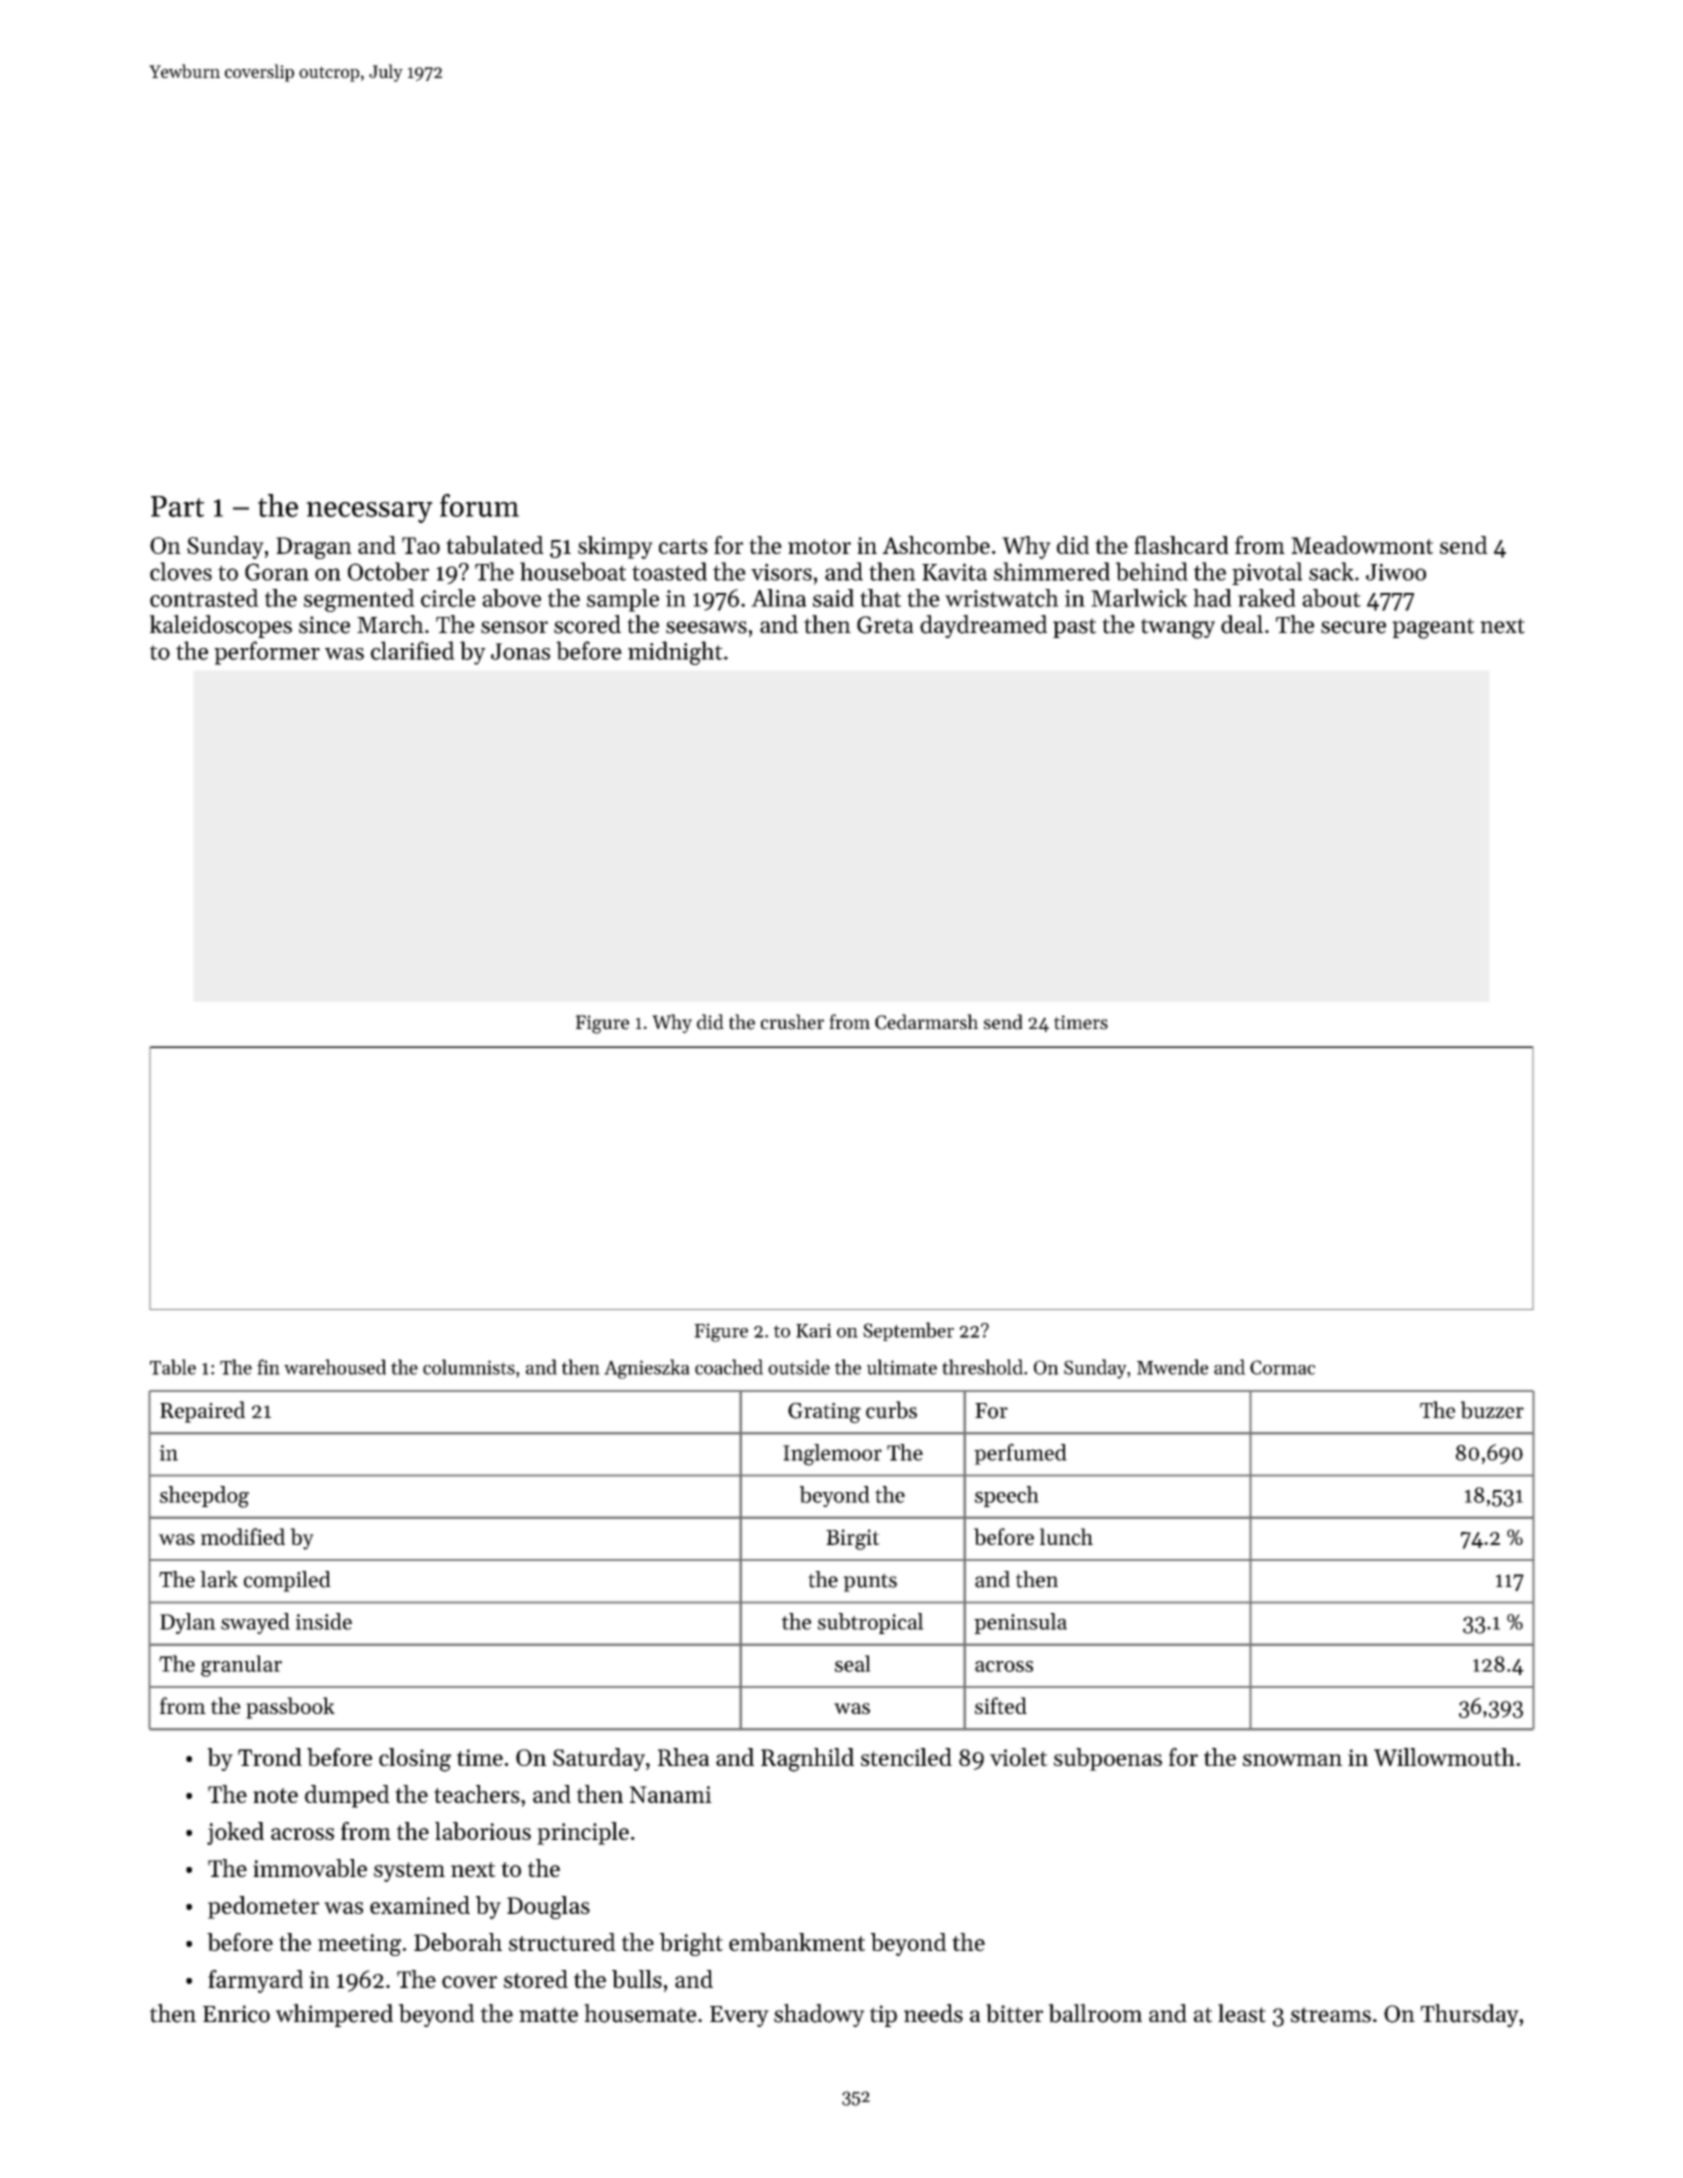  What do you see at coordinates (1181, 545) in the screenshot?
I see `flashcard` at bounding box center [1181, 545].
